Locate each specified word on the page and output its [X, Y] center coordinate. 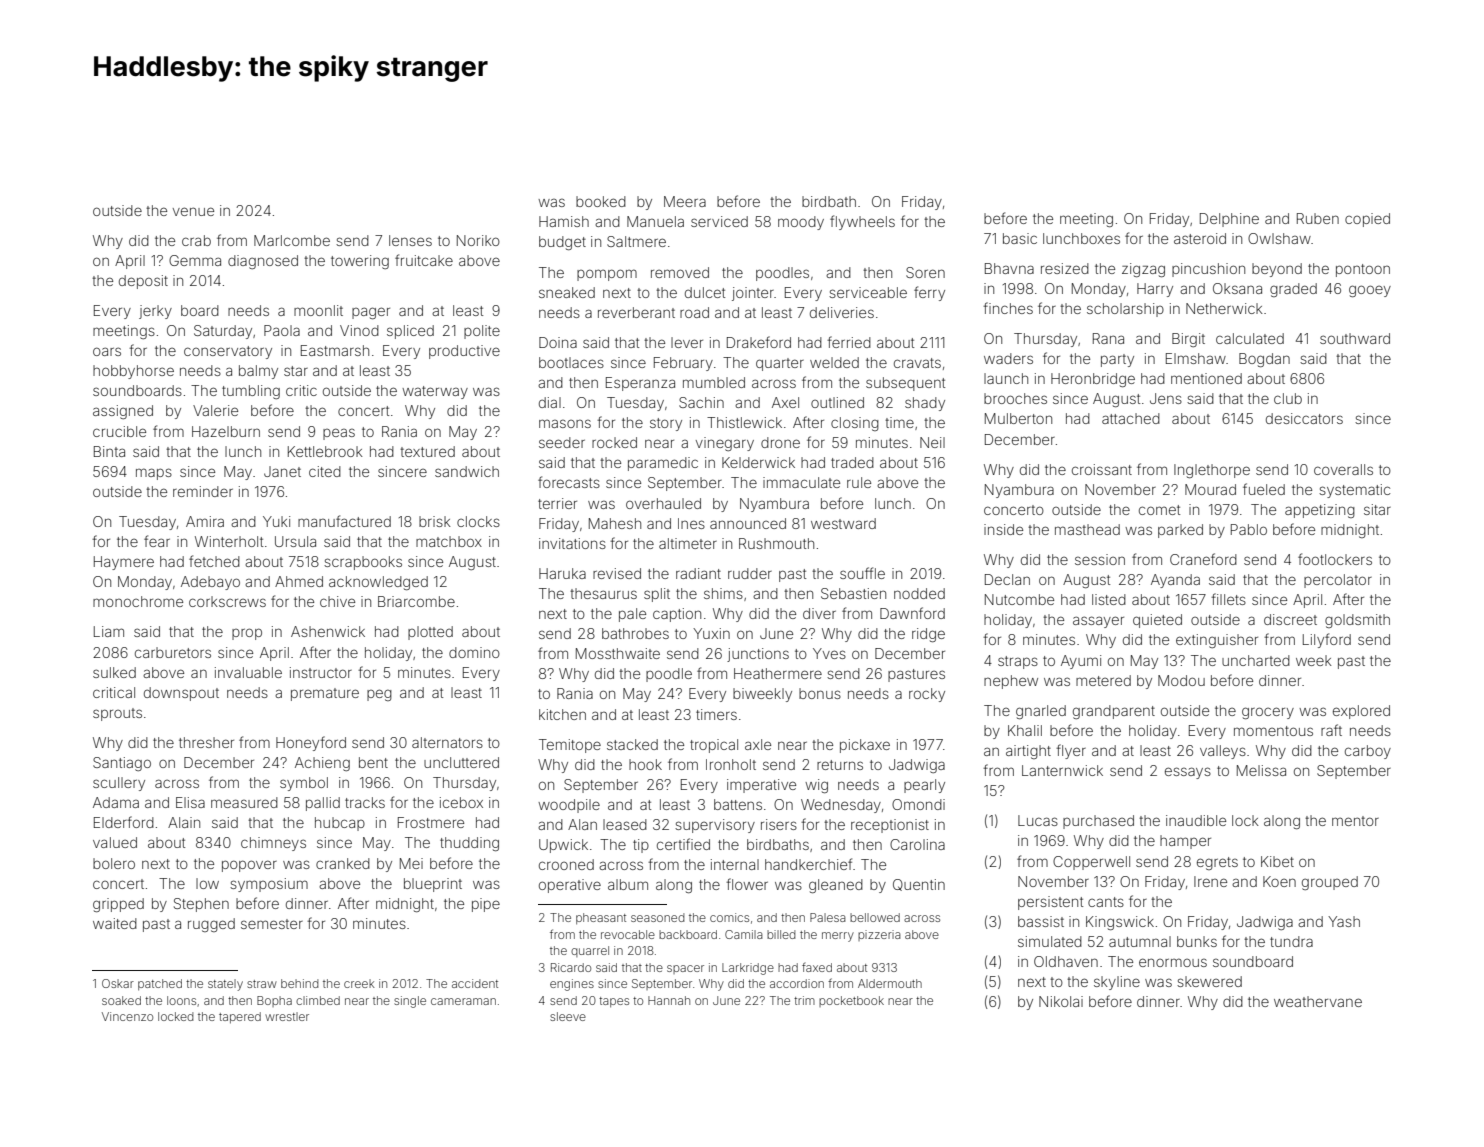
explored [1361, 712]
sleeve [568, 1016]
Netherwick [1224, 308]
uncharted [1256, 660]
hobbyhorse [133, 372]
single [410, 1002]
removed [680, 272]
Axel [785, 402]
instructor [321, 672]
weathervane [1318, 1001]
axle [758, 744]
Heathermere [778, 673]
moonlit [318, 310]
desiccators [1304, 418]
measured [244, 802]
